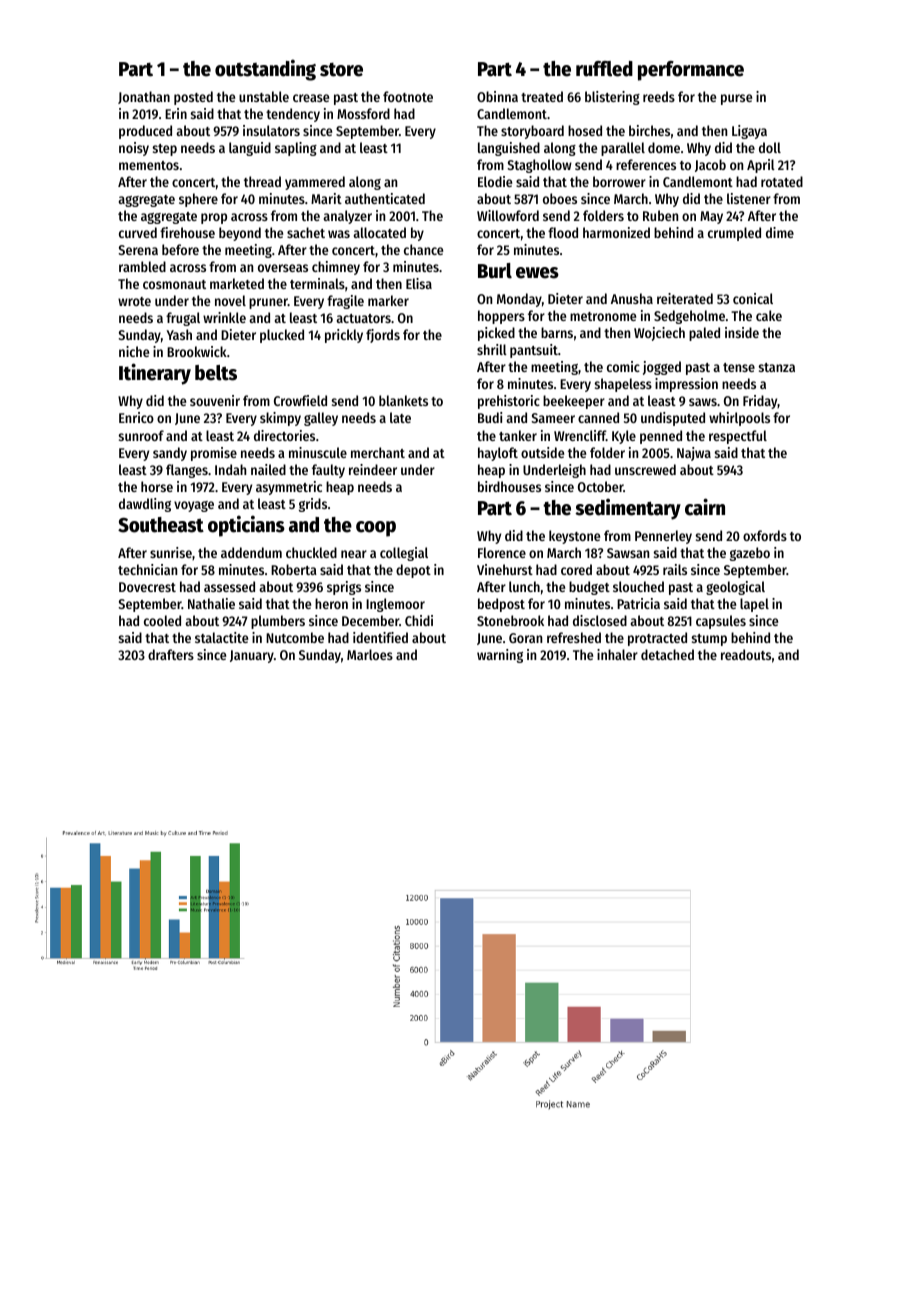  I want to click on Patricia, so click(638, 603).
